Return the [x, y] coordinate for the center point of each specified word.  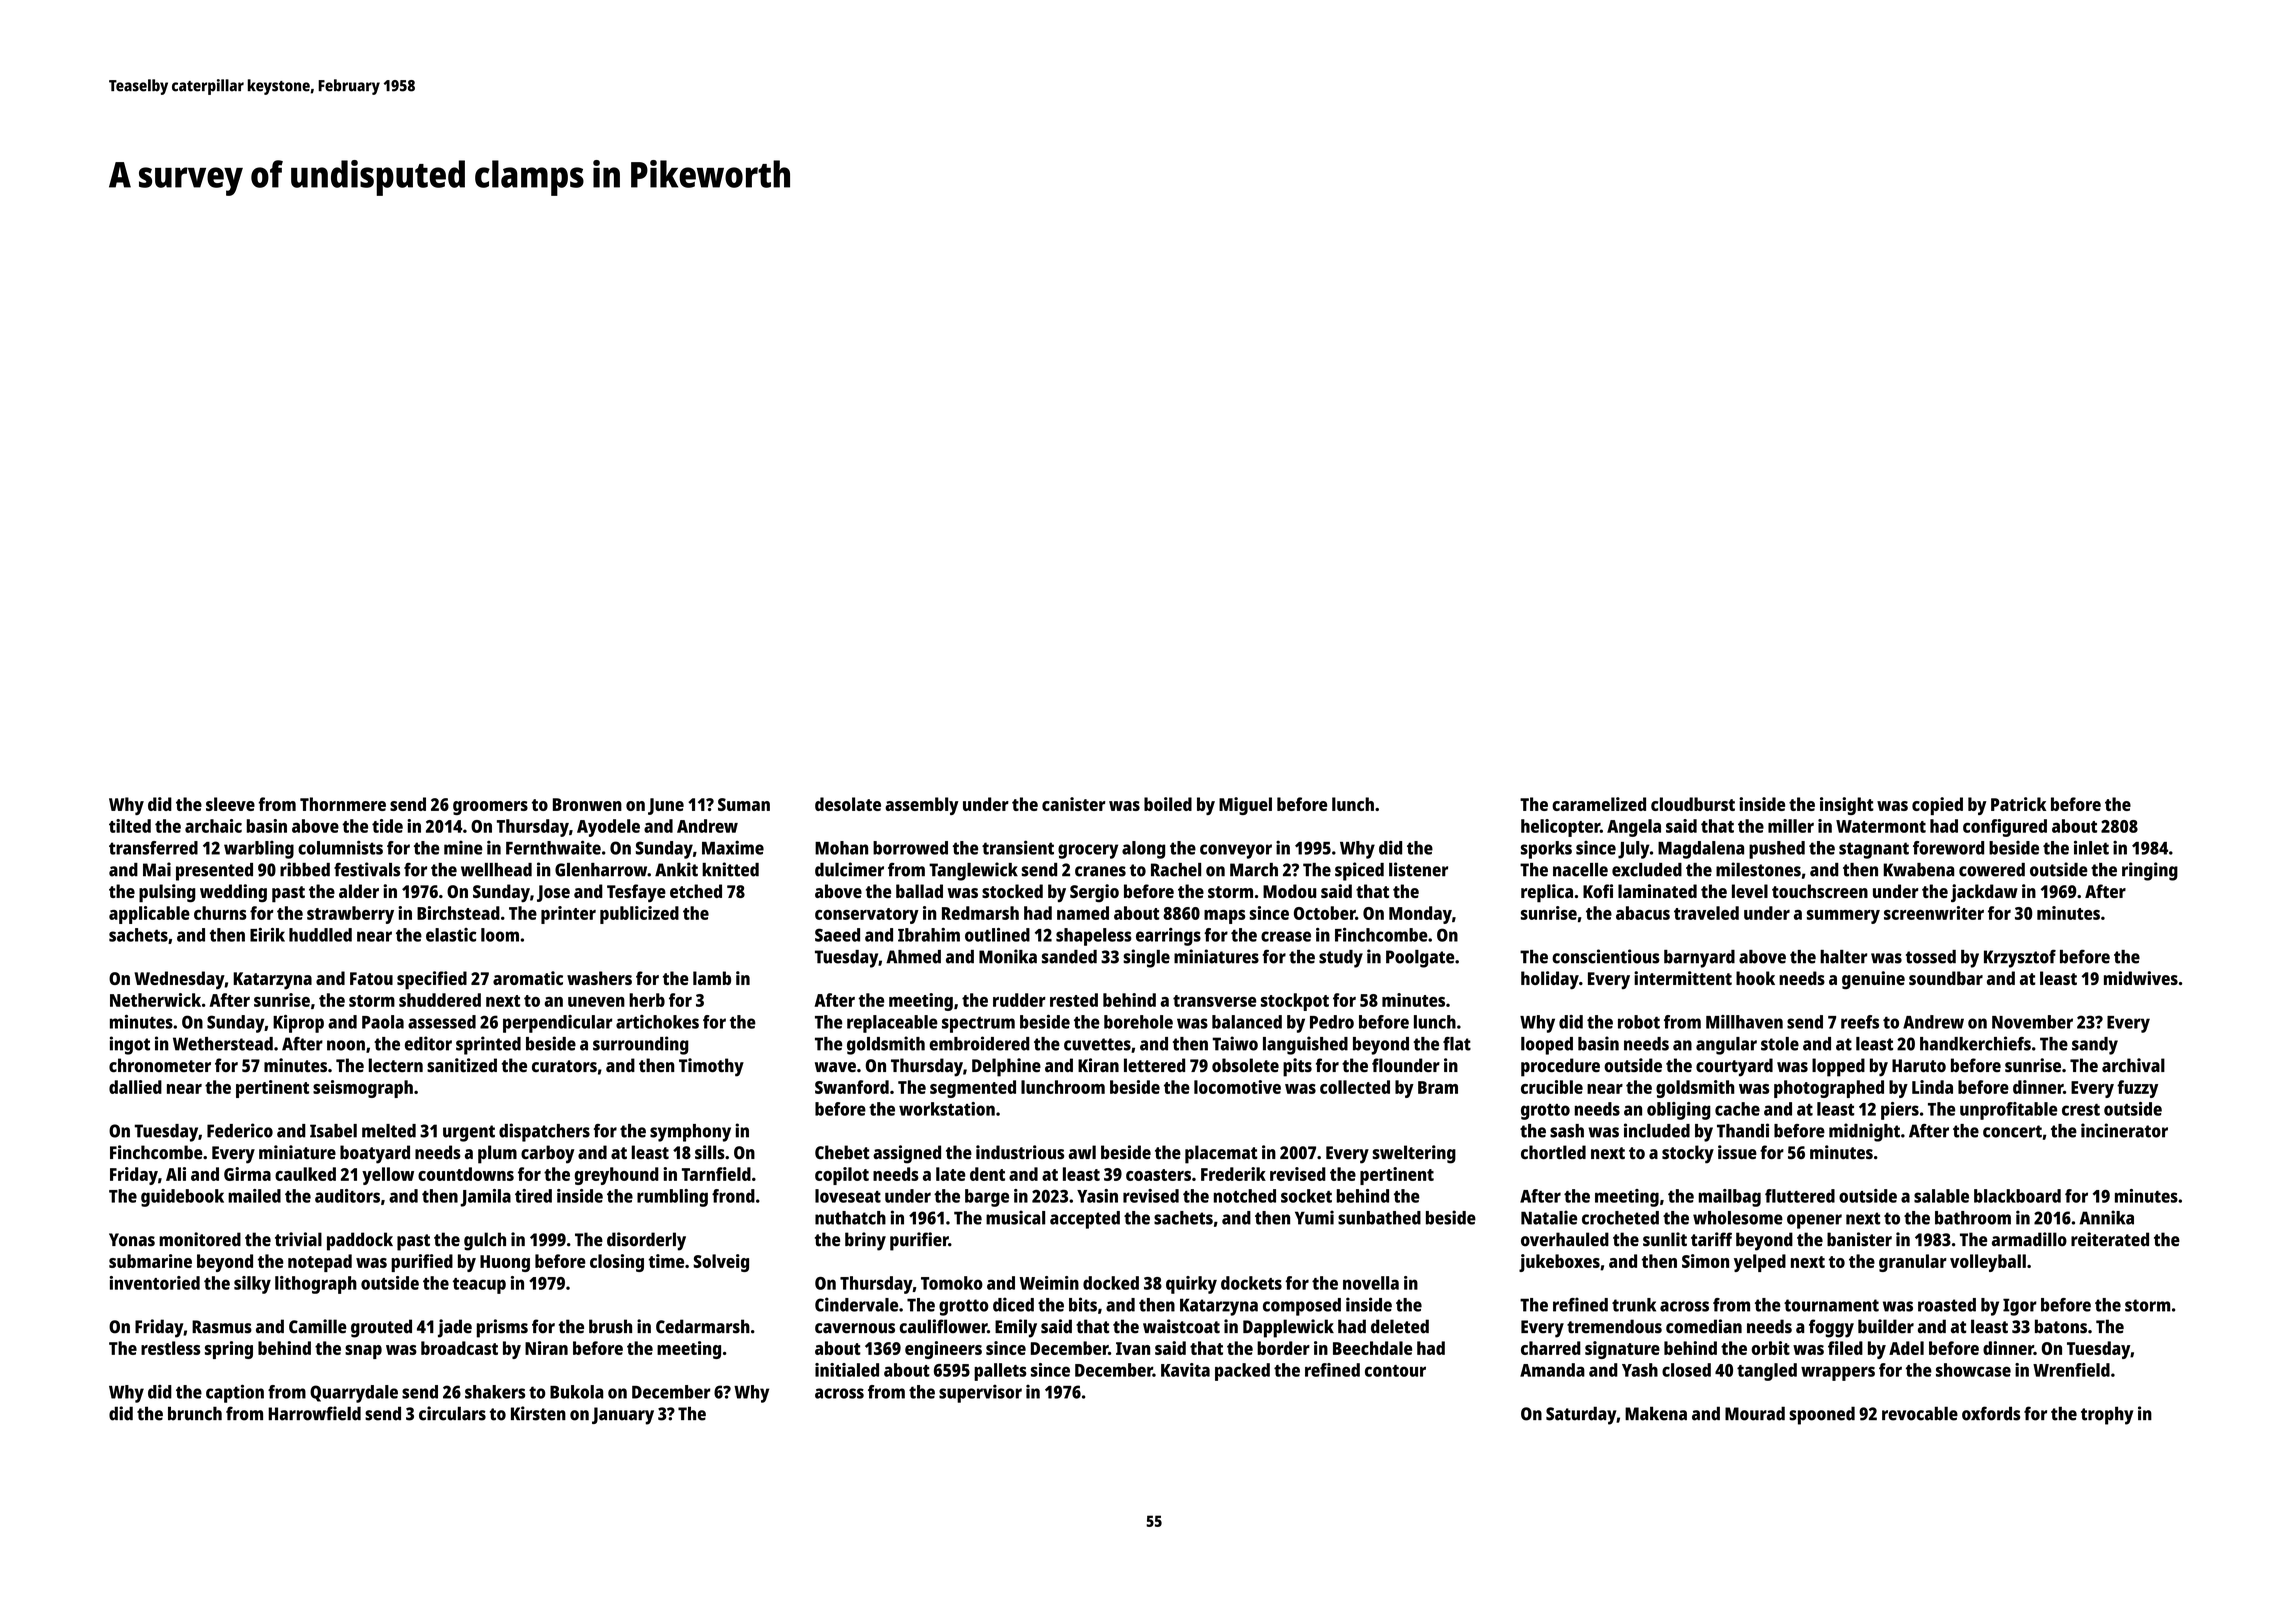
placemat [1221, 1154]
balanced [1247, 1022]
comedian [1704, 1326]
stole [1780, 1044]
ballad [919, 891]
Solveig [721, 1263]
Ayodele [608, 828]
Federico [240, 1130]
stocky [1688, 1154]
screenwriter [1934, 913]
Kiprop [298, 1024]
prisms [502, 1328]
